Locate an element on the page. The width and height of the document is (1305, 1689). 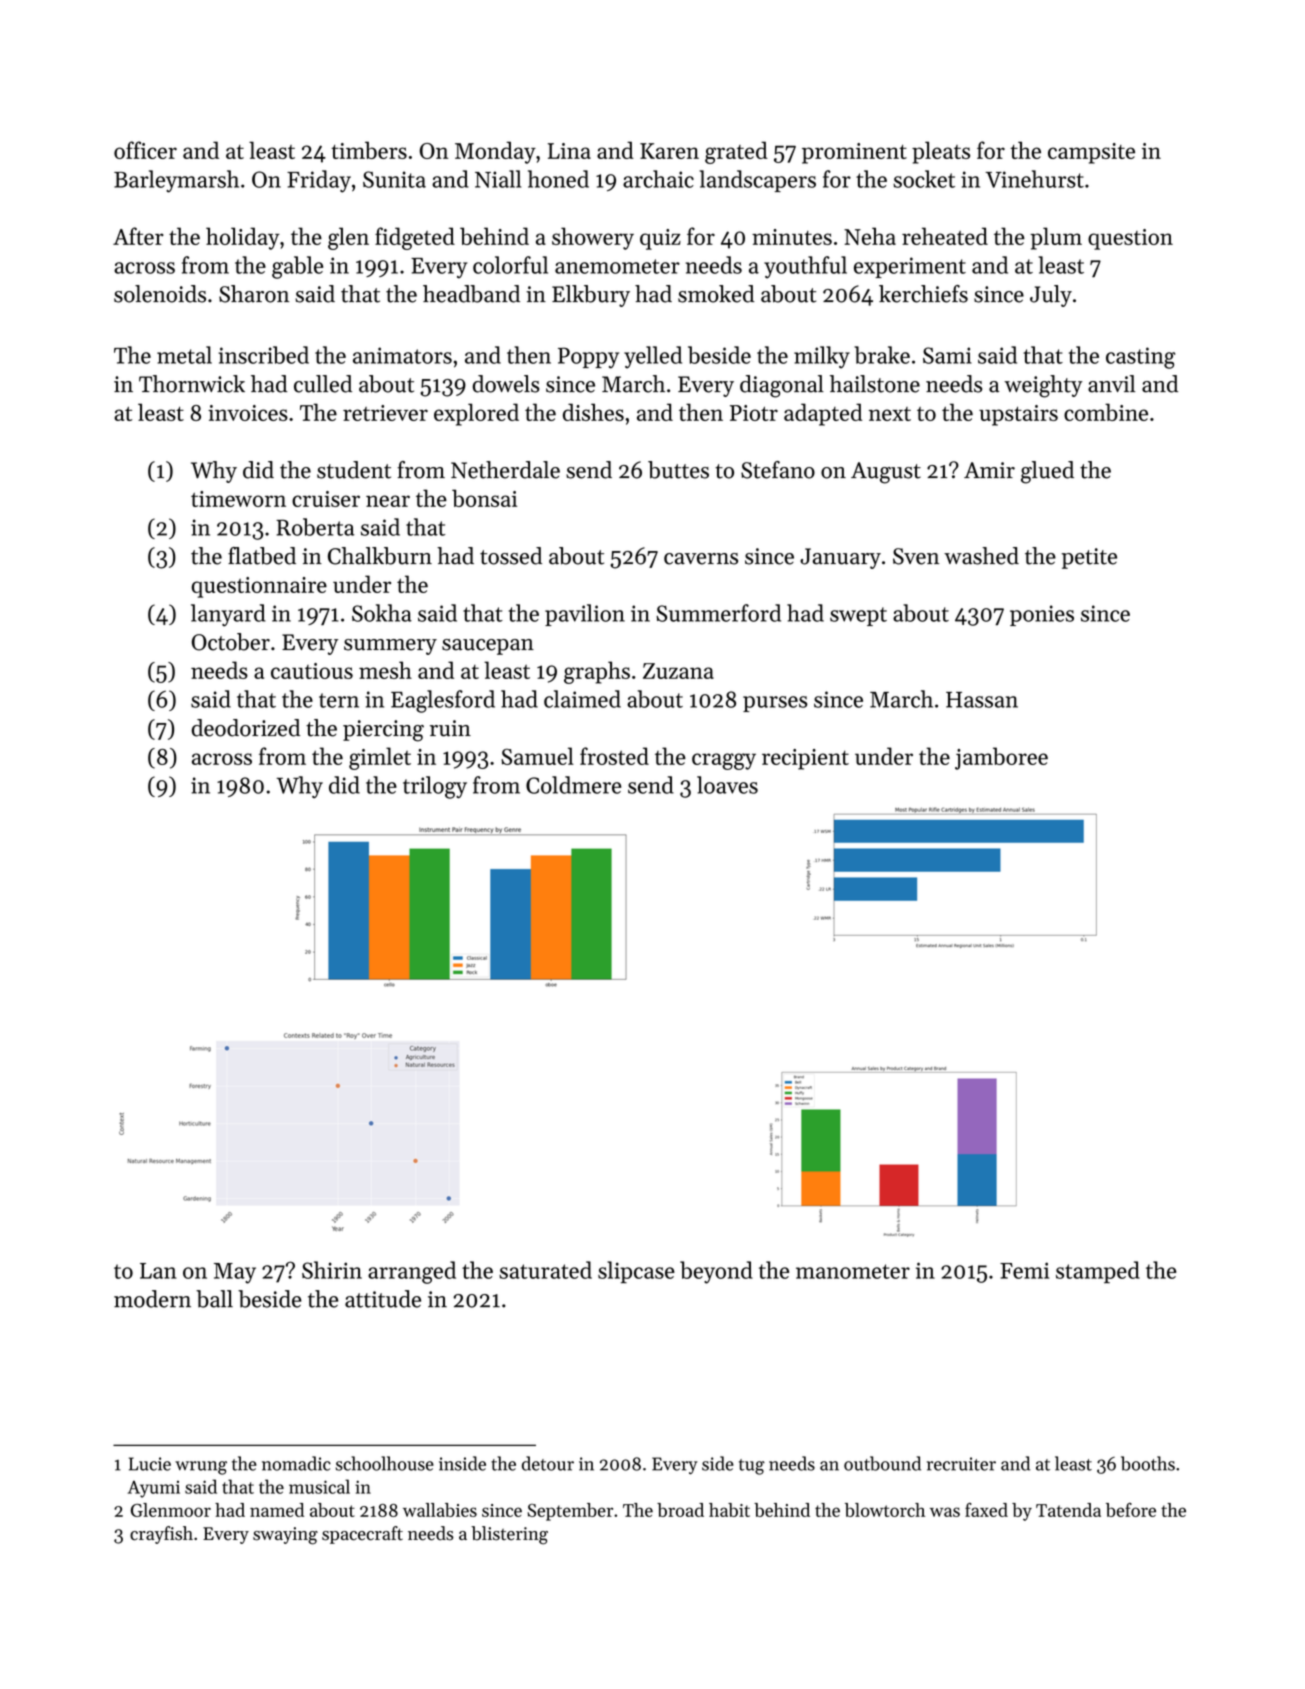
stamped is located at coordinates (1098, 1272).
